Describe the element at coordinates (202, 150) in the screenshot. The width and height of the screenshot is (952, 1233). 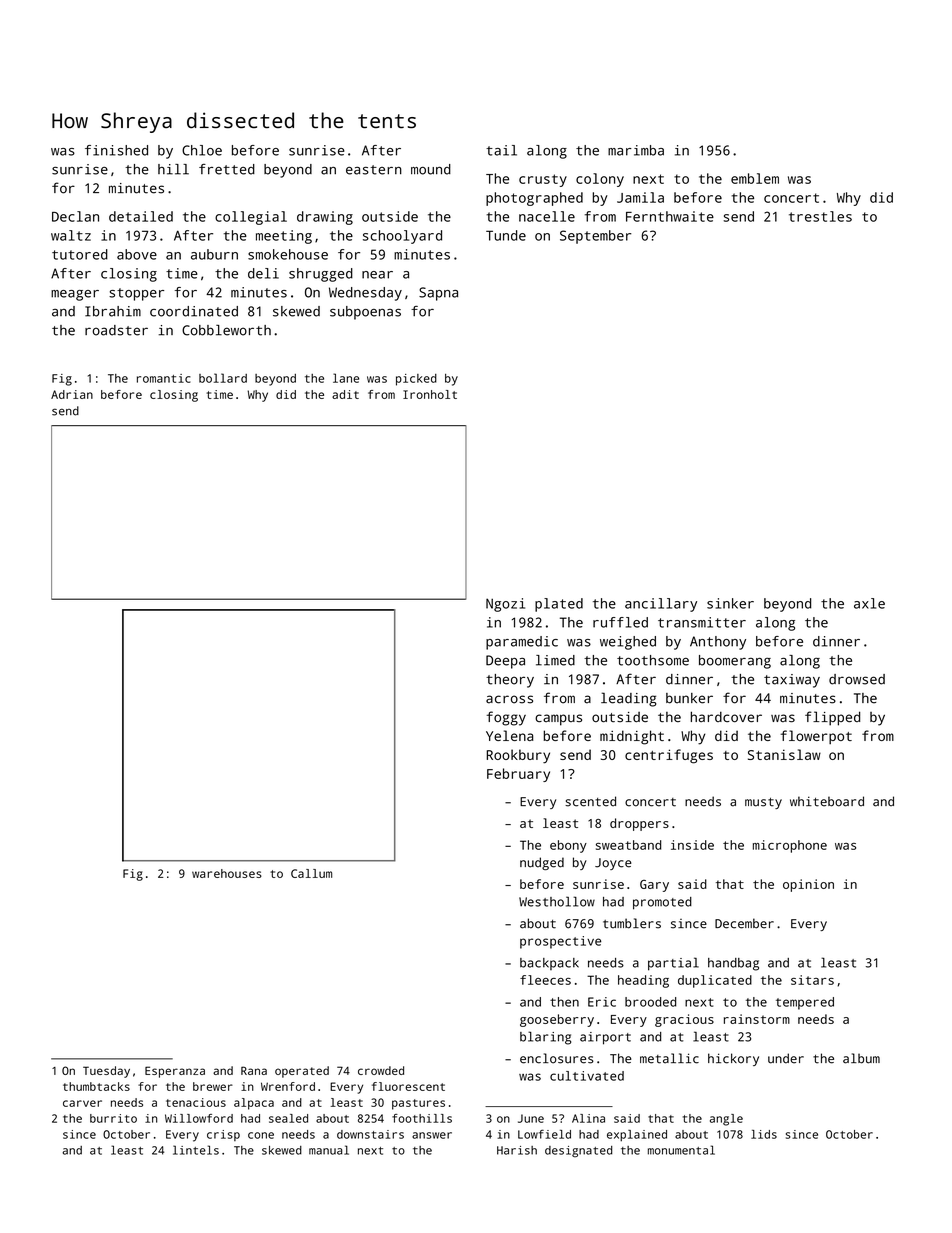
I see `Chloe` at that location.
